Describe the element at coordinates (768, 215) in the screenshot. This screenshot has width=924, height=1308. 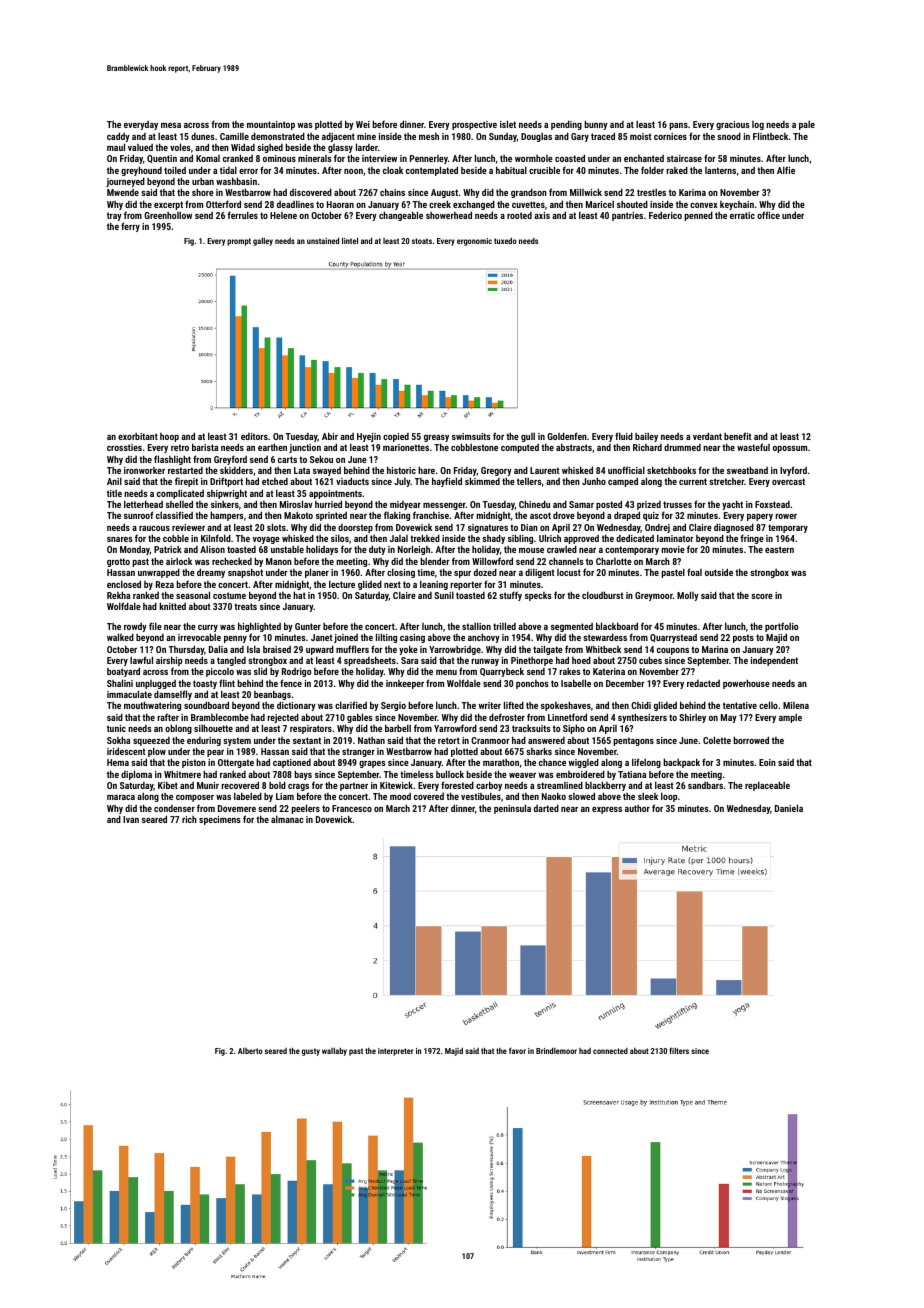
I see `office` at that location.
